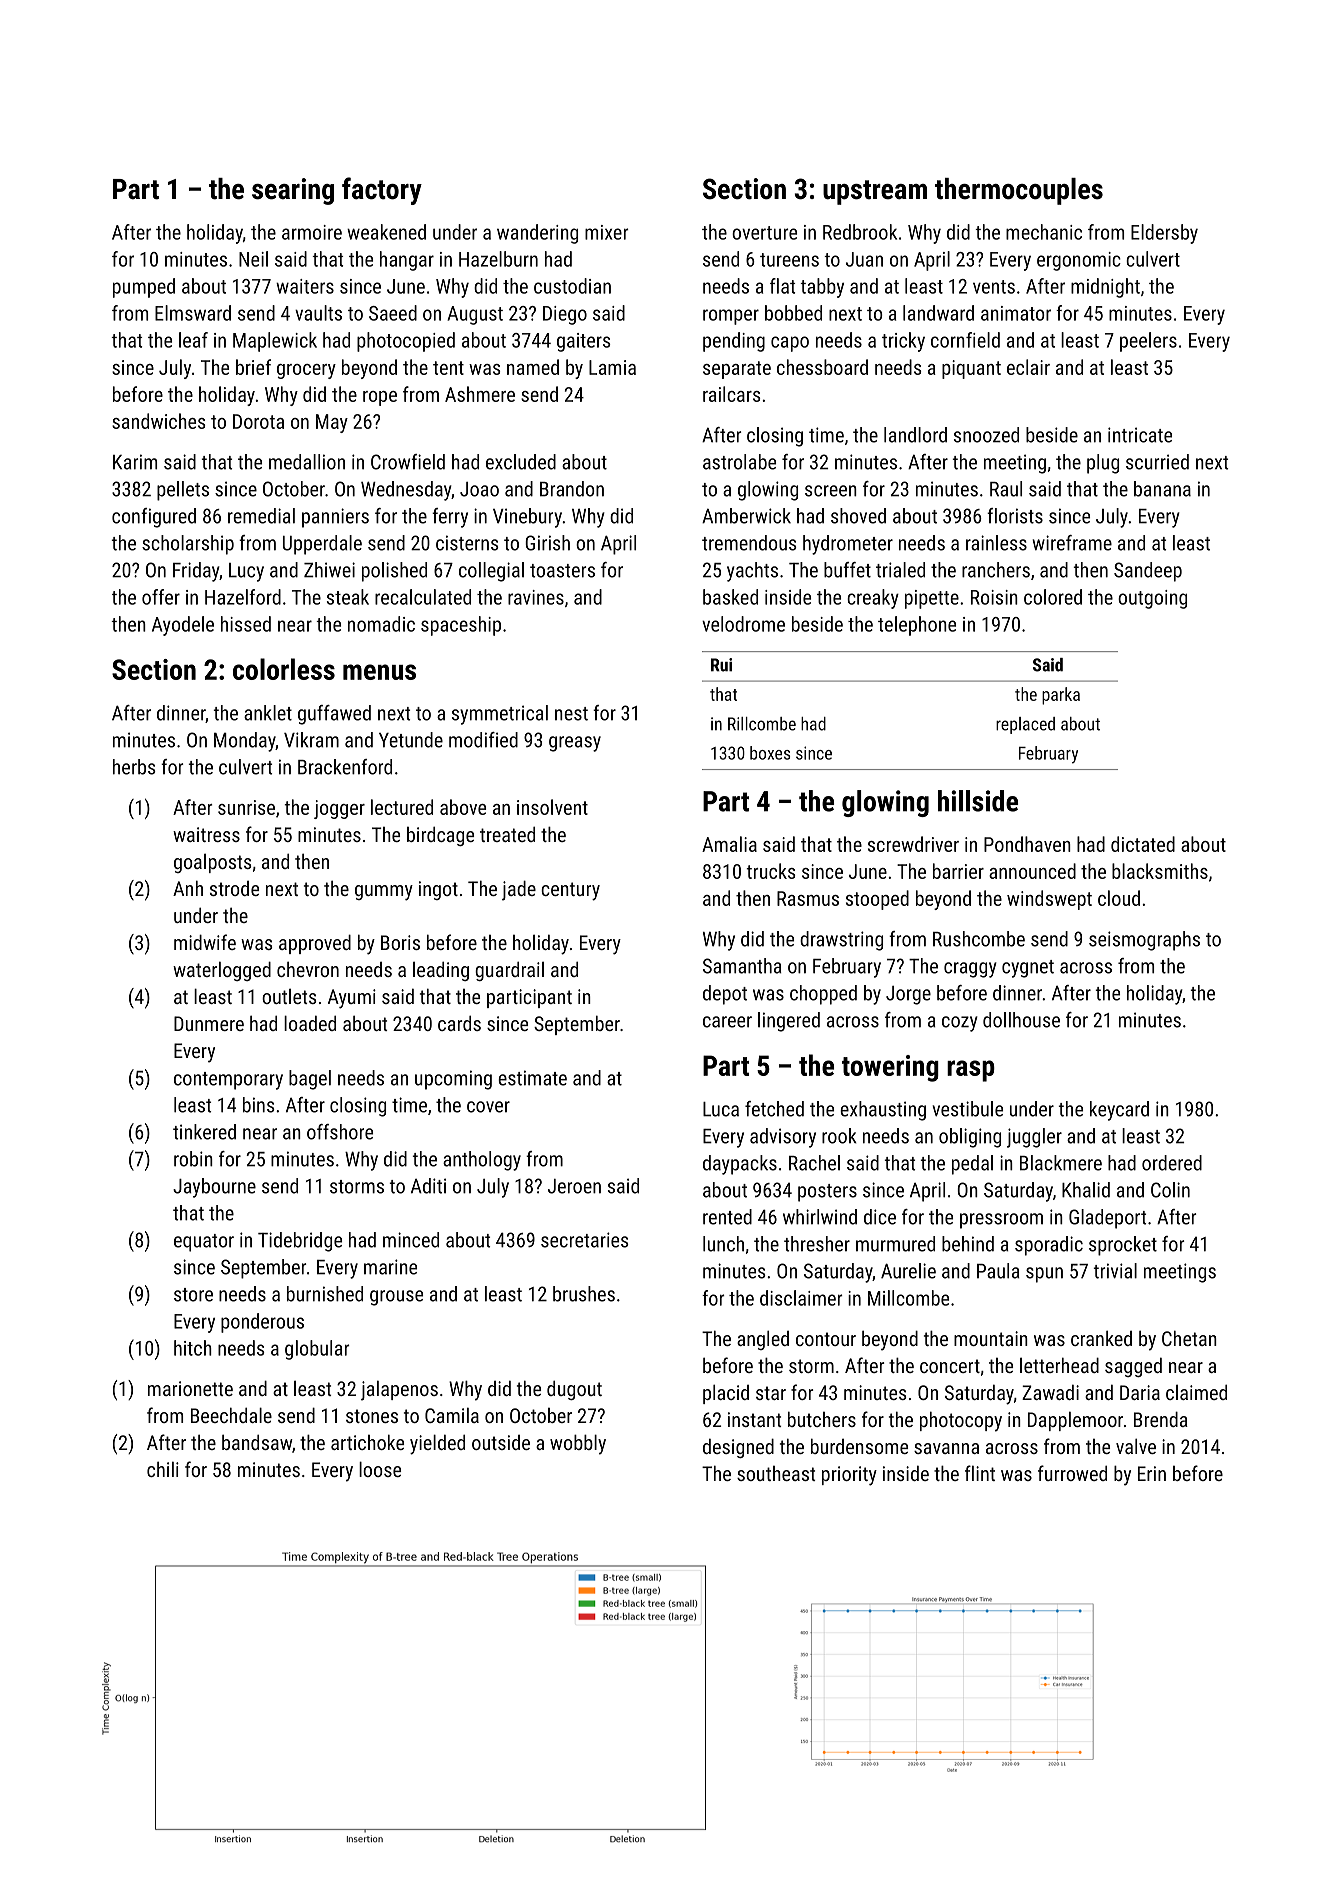 The image size is (1344, 1901). What do you see at coordinates (163, 1469) in the page?
I see `chili` at bounding box center [163, 1469].
